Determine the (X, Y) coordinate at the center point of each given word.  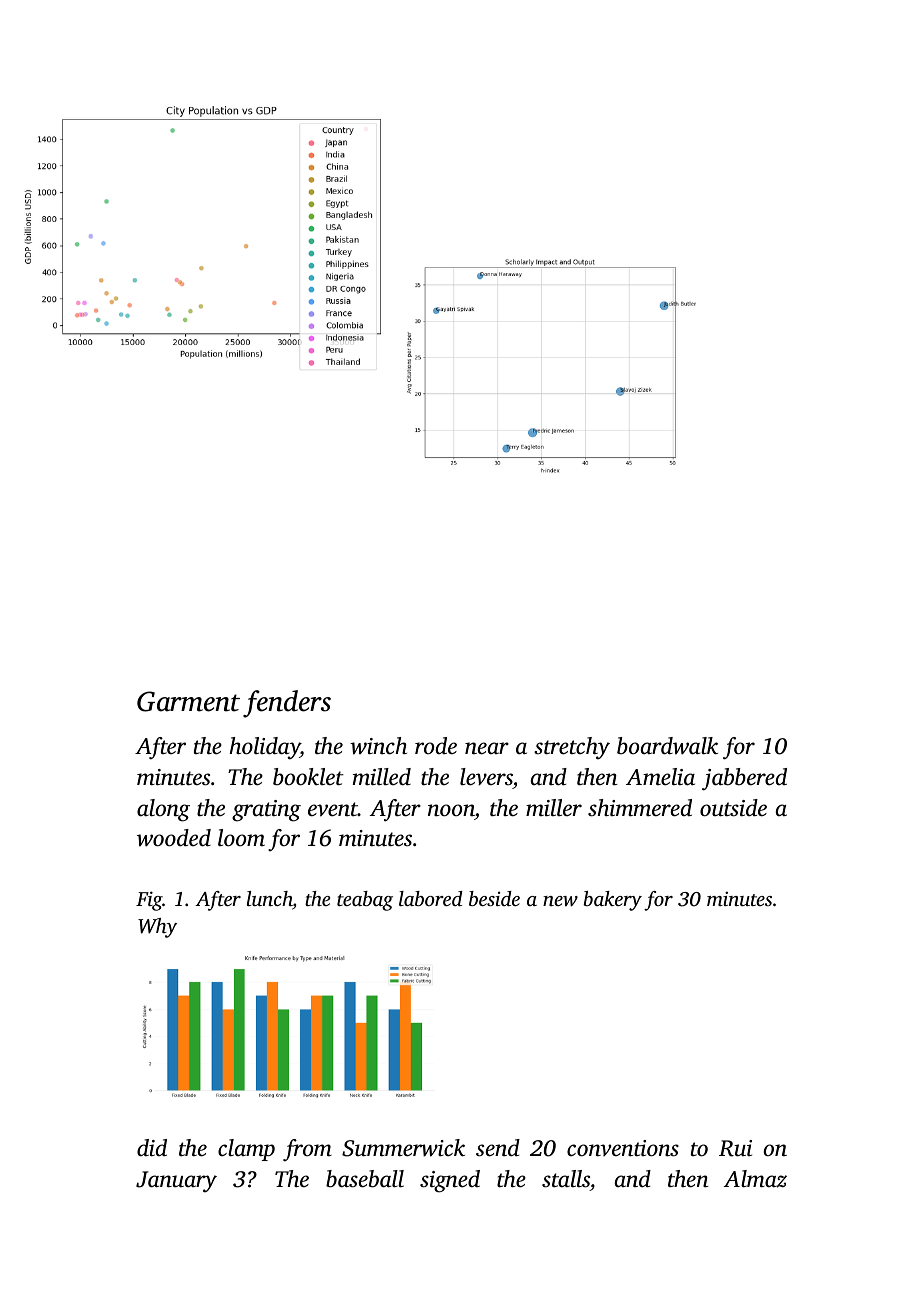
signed (450, 1181)
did (152, 1147)
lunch (270, 900)
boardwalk (667, 746)
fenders (287, 704)
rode (436, 745)
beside (494, 898)
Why (157, 928)
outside (733, 808)
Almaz (755, 1179)
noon (451, 810)
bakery (613, 901)
